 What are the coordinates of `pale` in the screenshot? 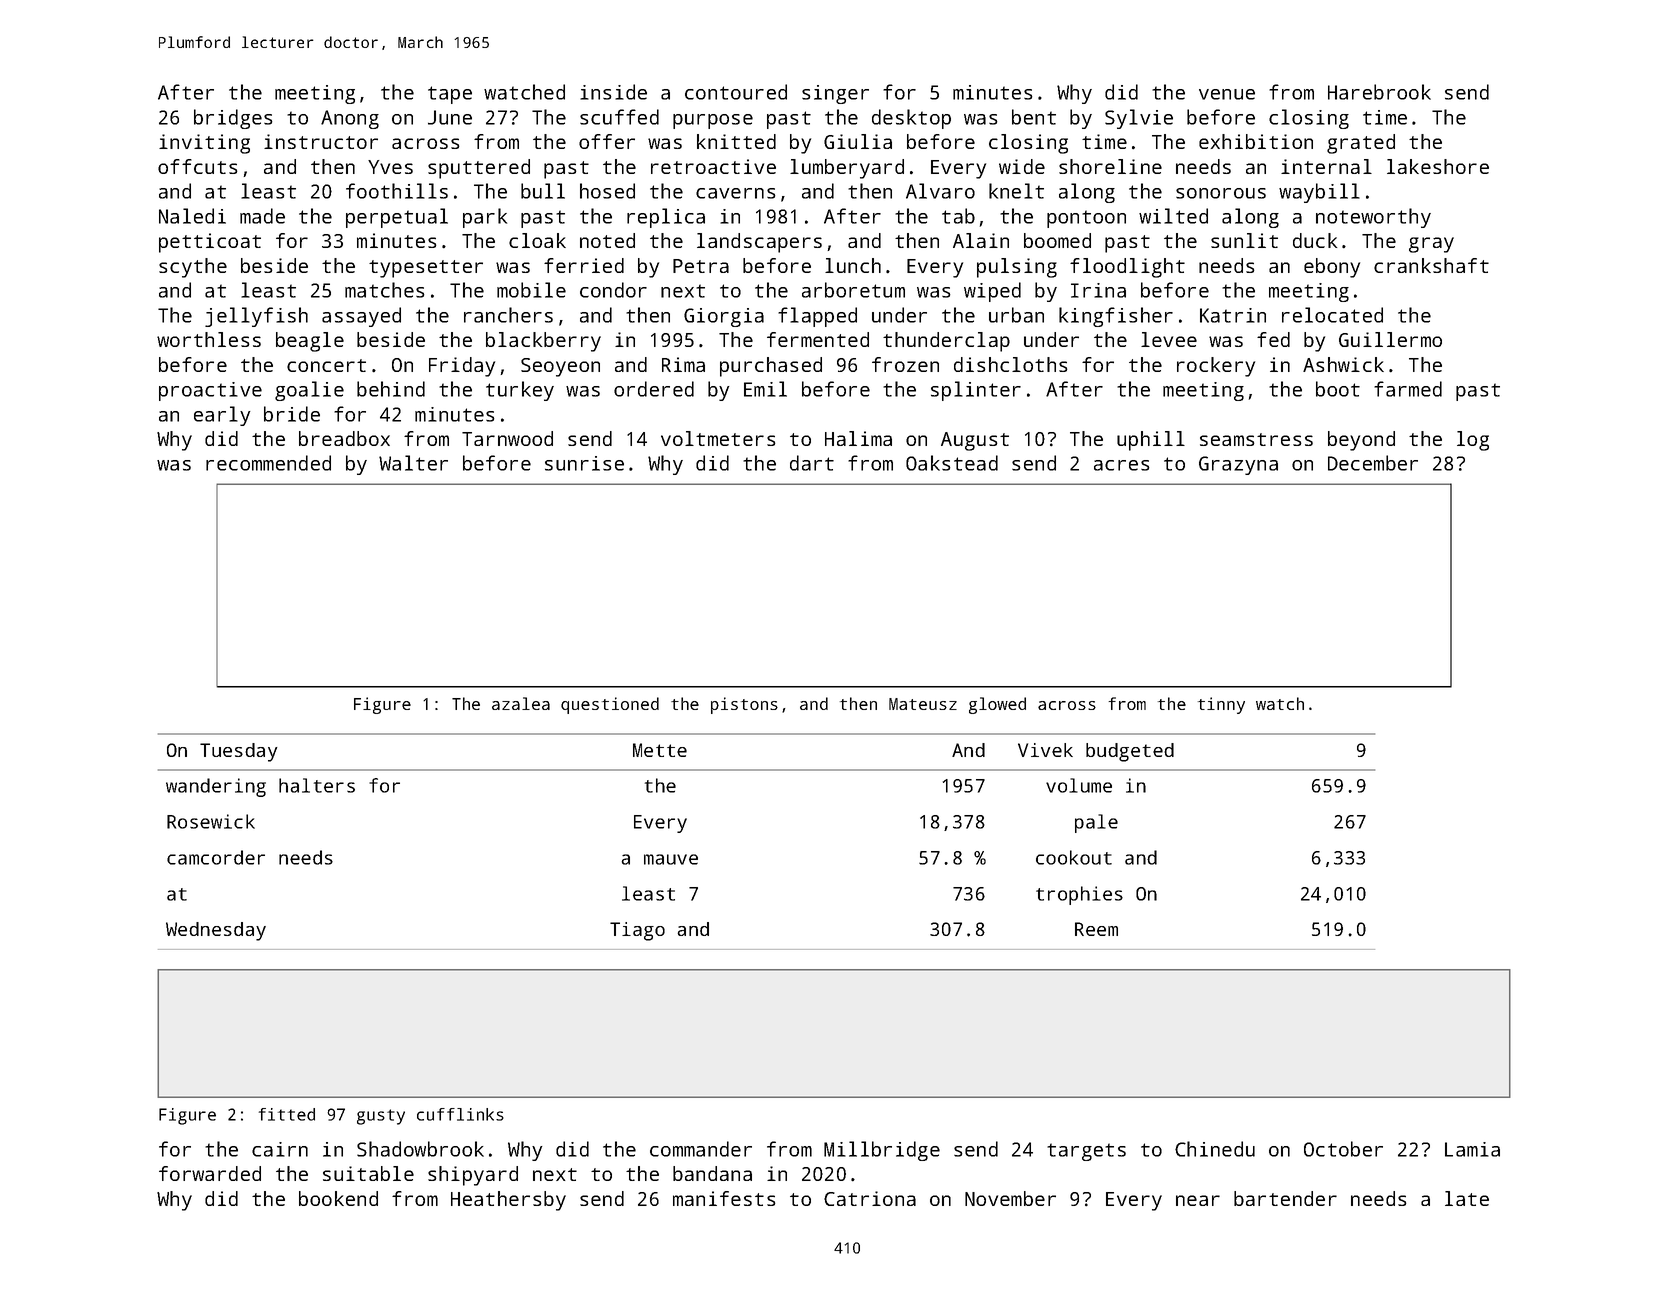 It's located at (1096, 823).
